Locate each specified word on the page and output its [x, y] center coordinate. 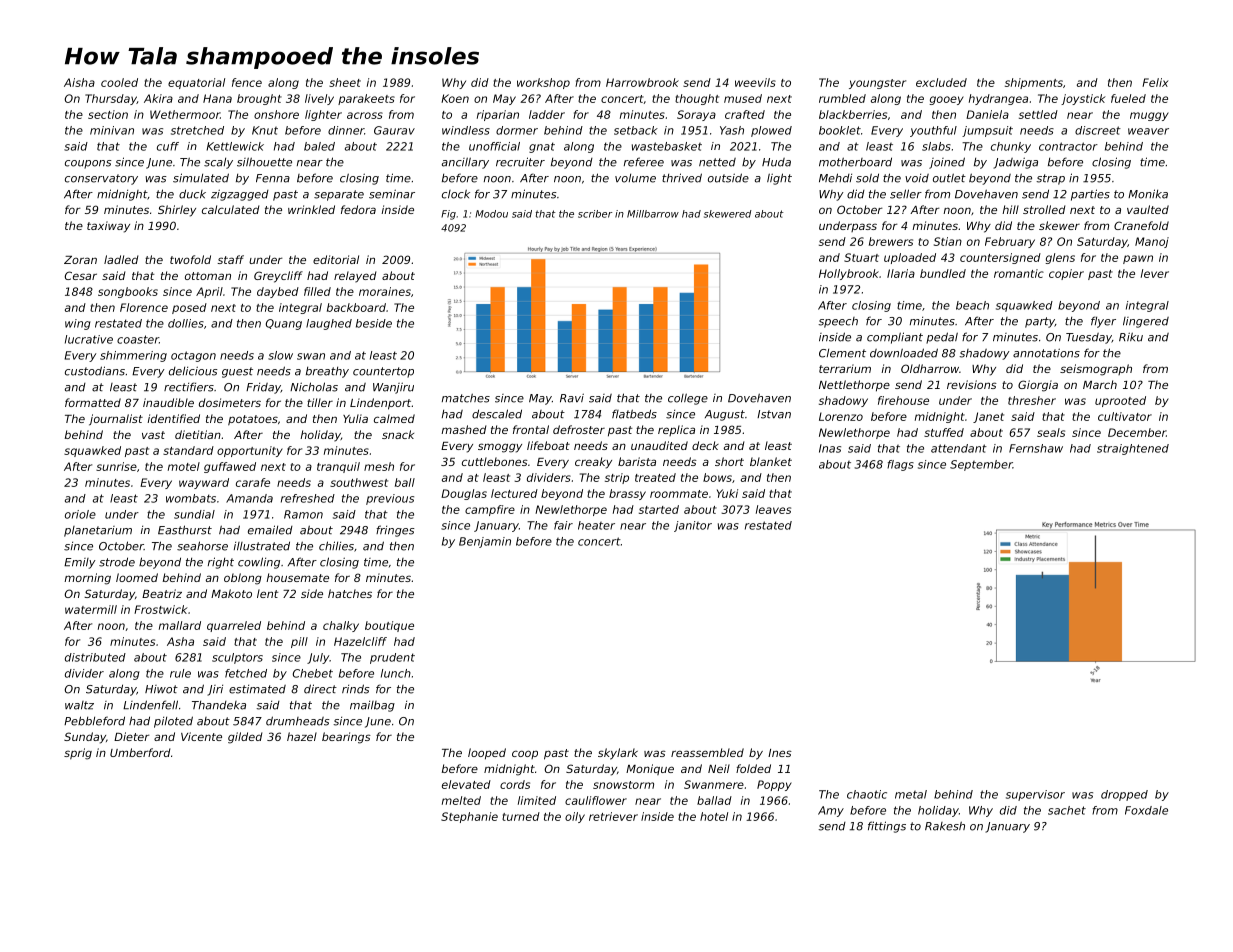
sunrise [116, 466]
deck [705, 445]
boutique [389, 626]
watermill [91, 609]
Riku [1131, 337]
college [688, 399]
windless [466, 130]
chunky [1011, 147]
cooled [119, 82]
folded [753, 768]
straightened [1133, 449]
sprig [78, 754]
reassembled [707, 752]
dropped [1124, 795]
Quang [284, 324]
